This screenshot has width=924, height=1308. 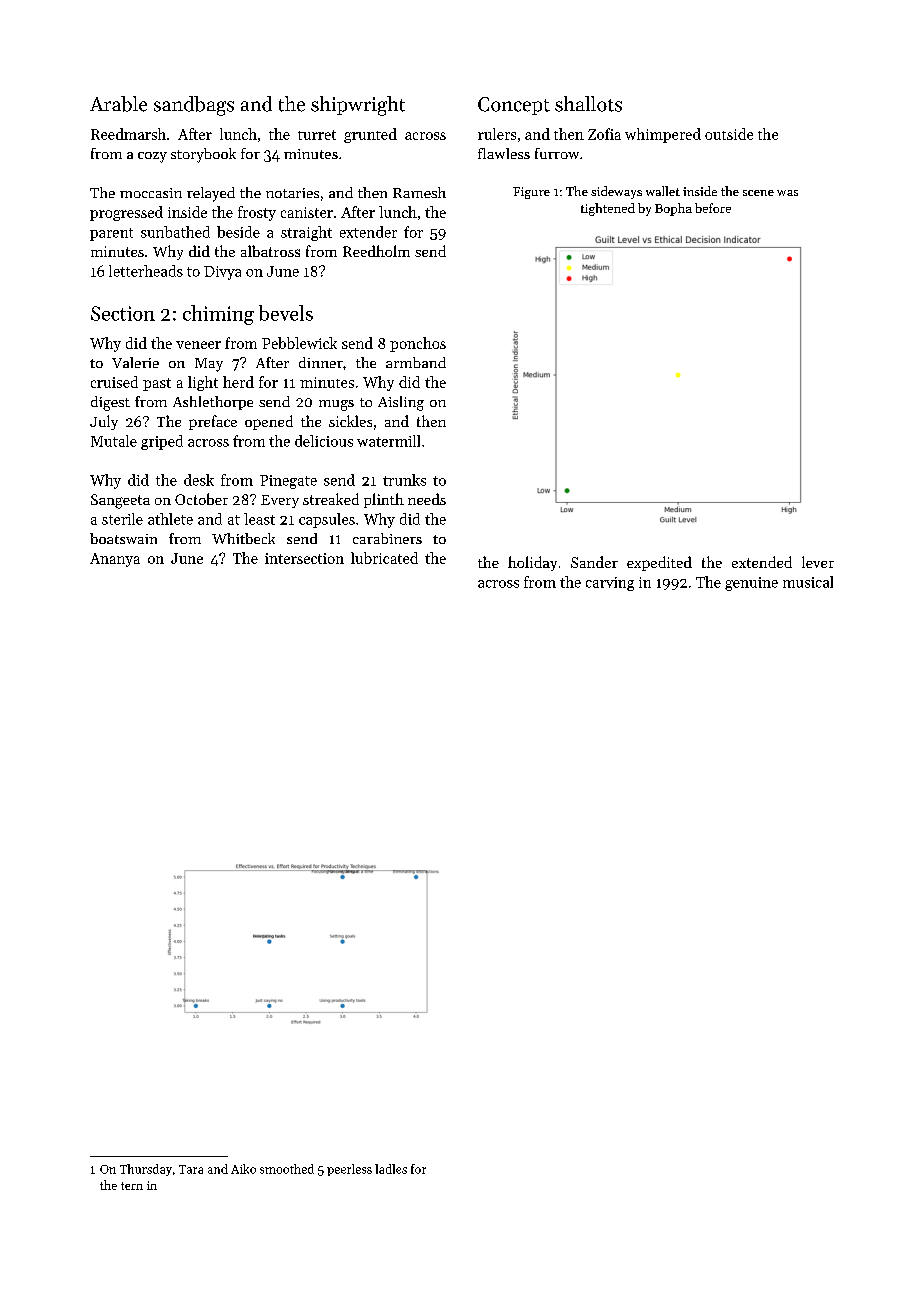 I want to click on outside, so click(x=729, y=134).
